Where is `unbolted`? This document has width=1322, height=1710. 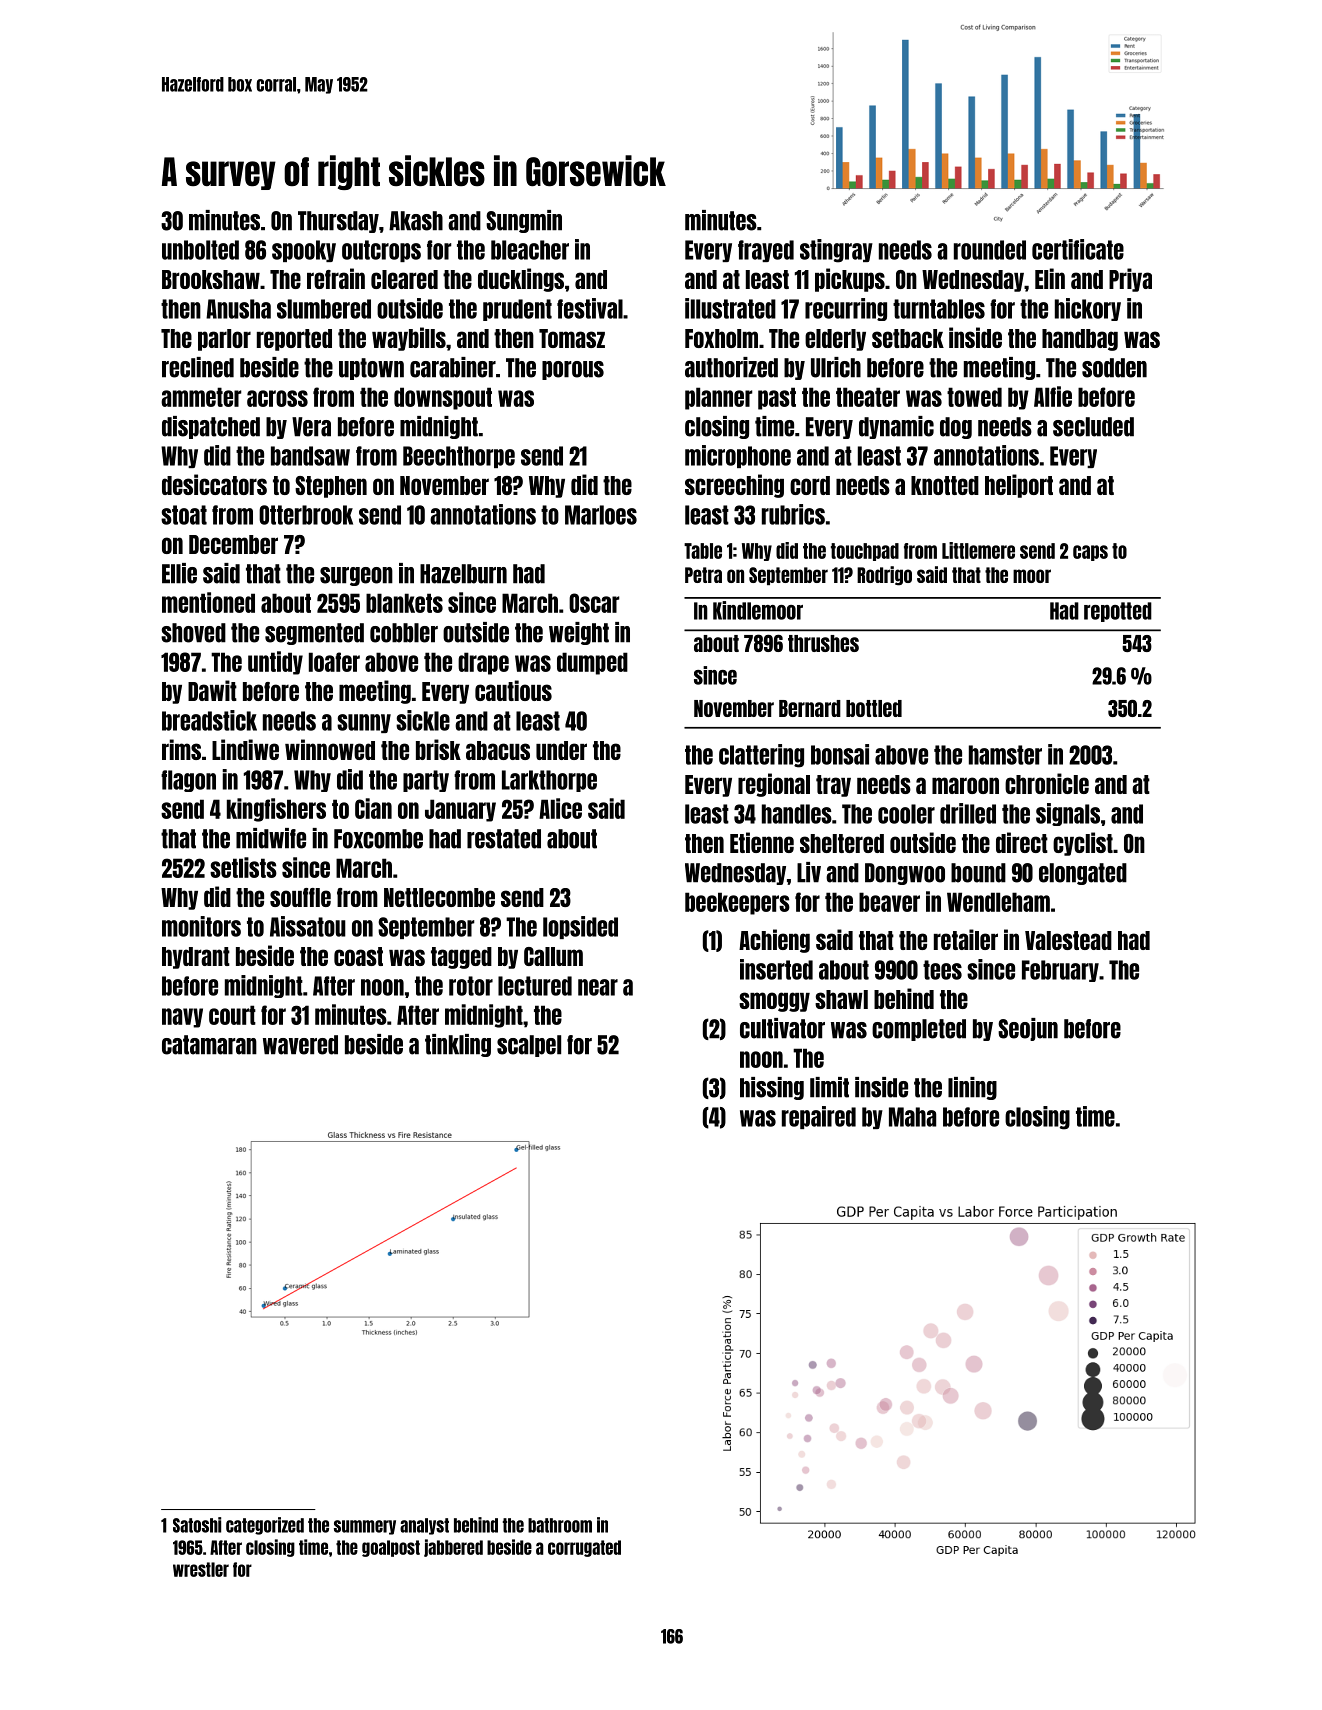
unbolted is located at coordinates (200, 250).
